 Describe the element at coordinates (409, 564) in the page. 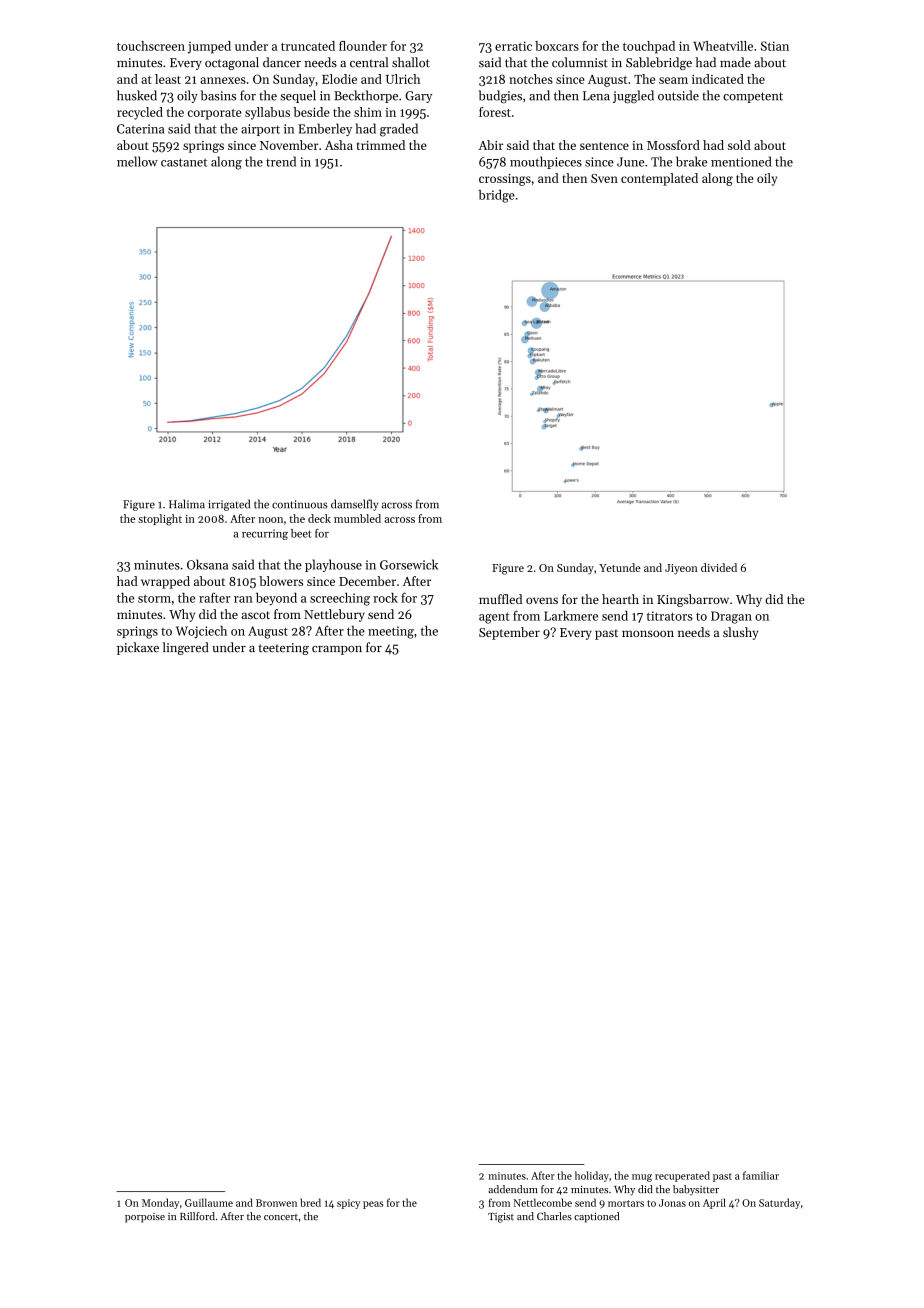

I see `Gorsewick` at that location.
